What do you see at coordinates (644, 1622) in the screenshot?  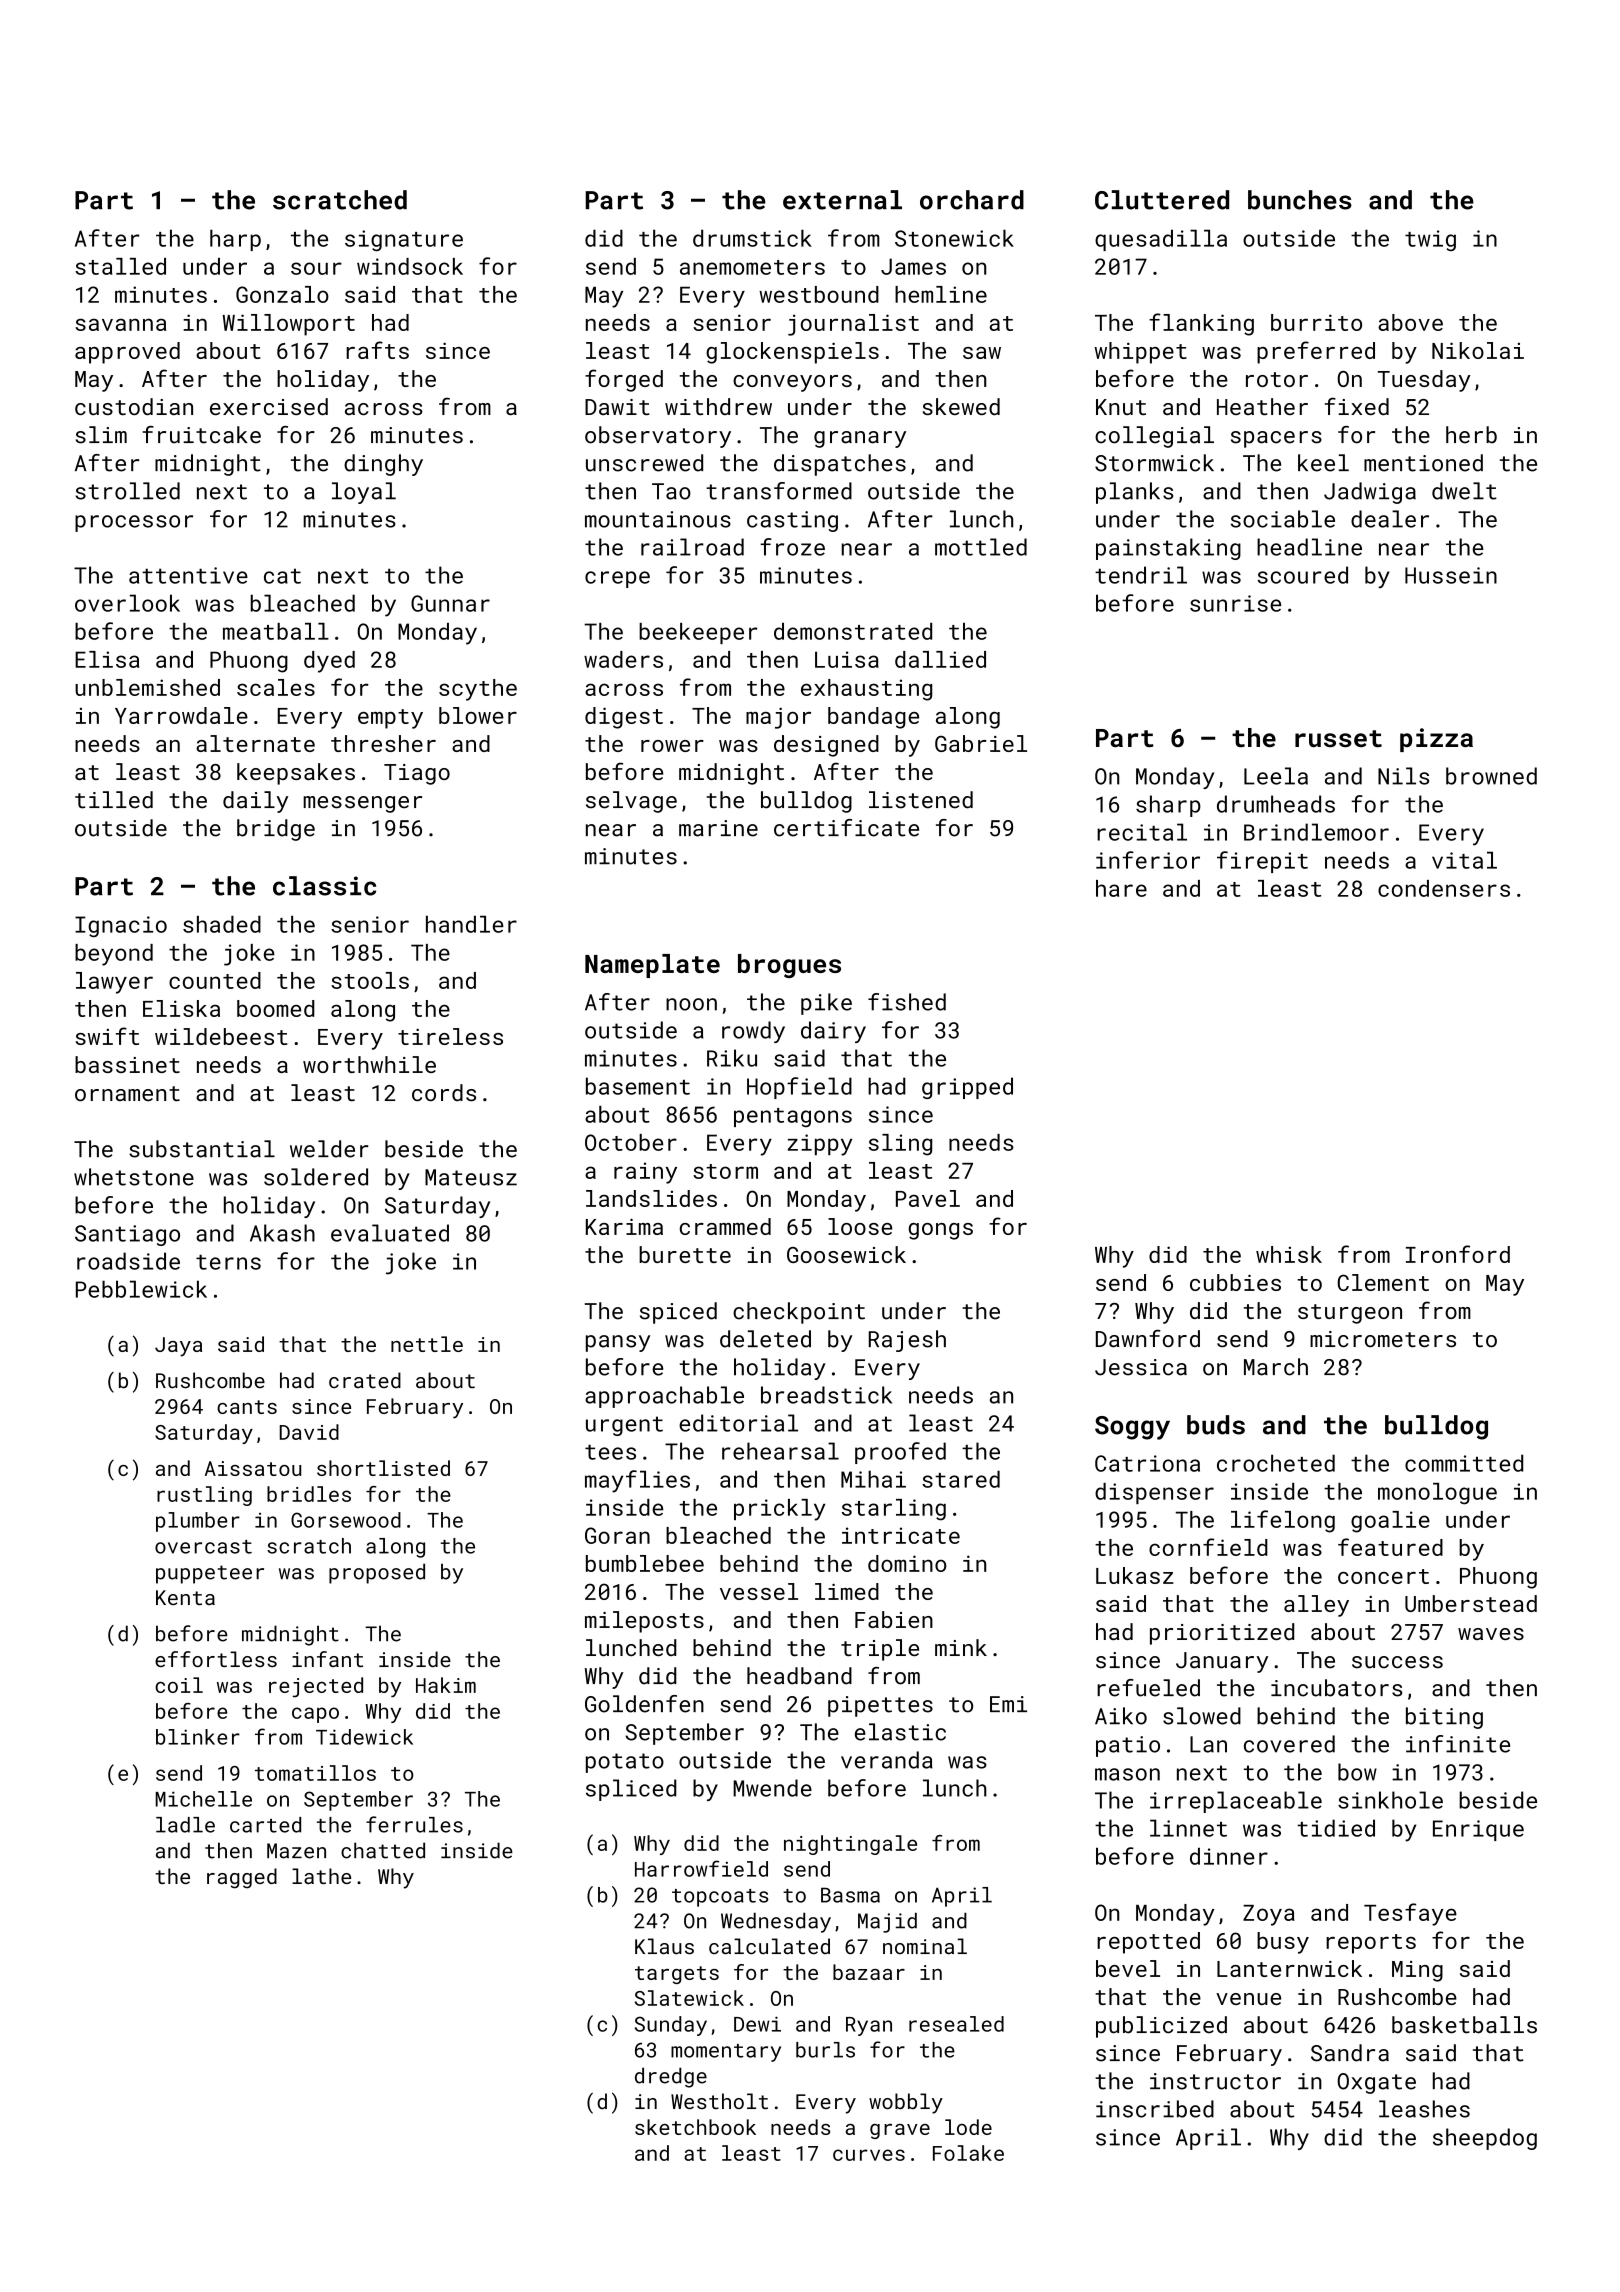 I see `mileposts` at bounding box center [644, 1622].
